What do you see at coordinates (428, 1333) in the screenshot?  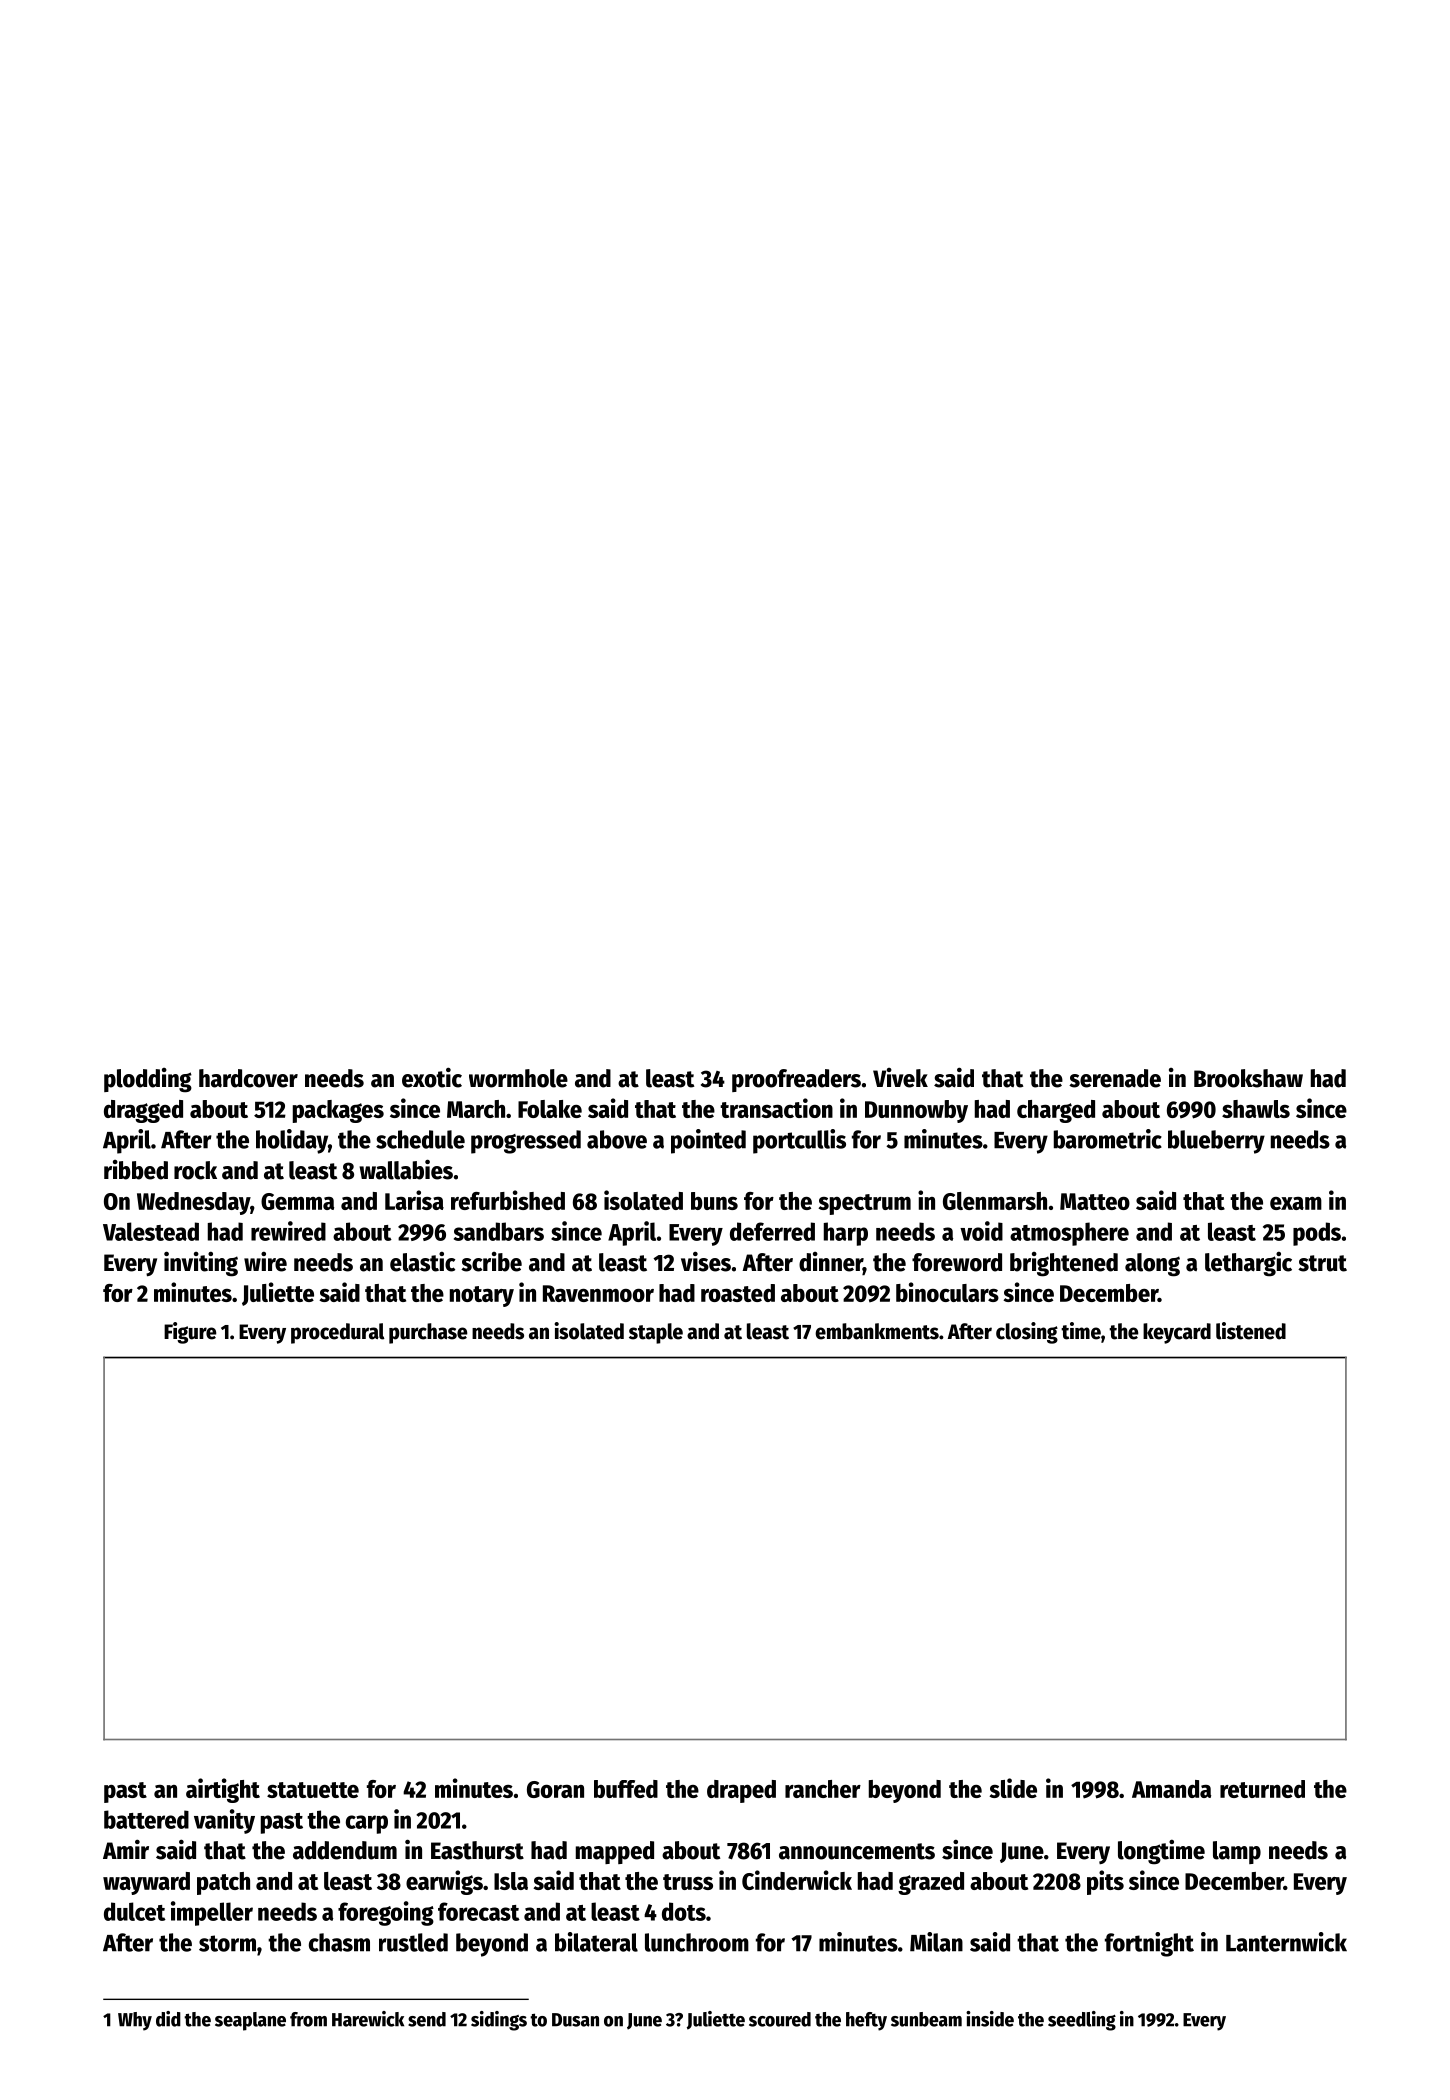 I see `purchase` at bounding box center [428, 1333].
